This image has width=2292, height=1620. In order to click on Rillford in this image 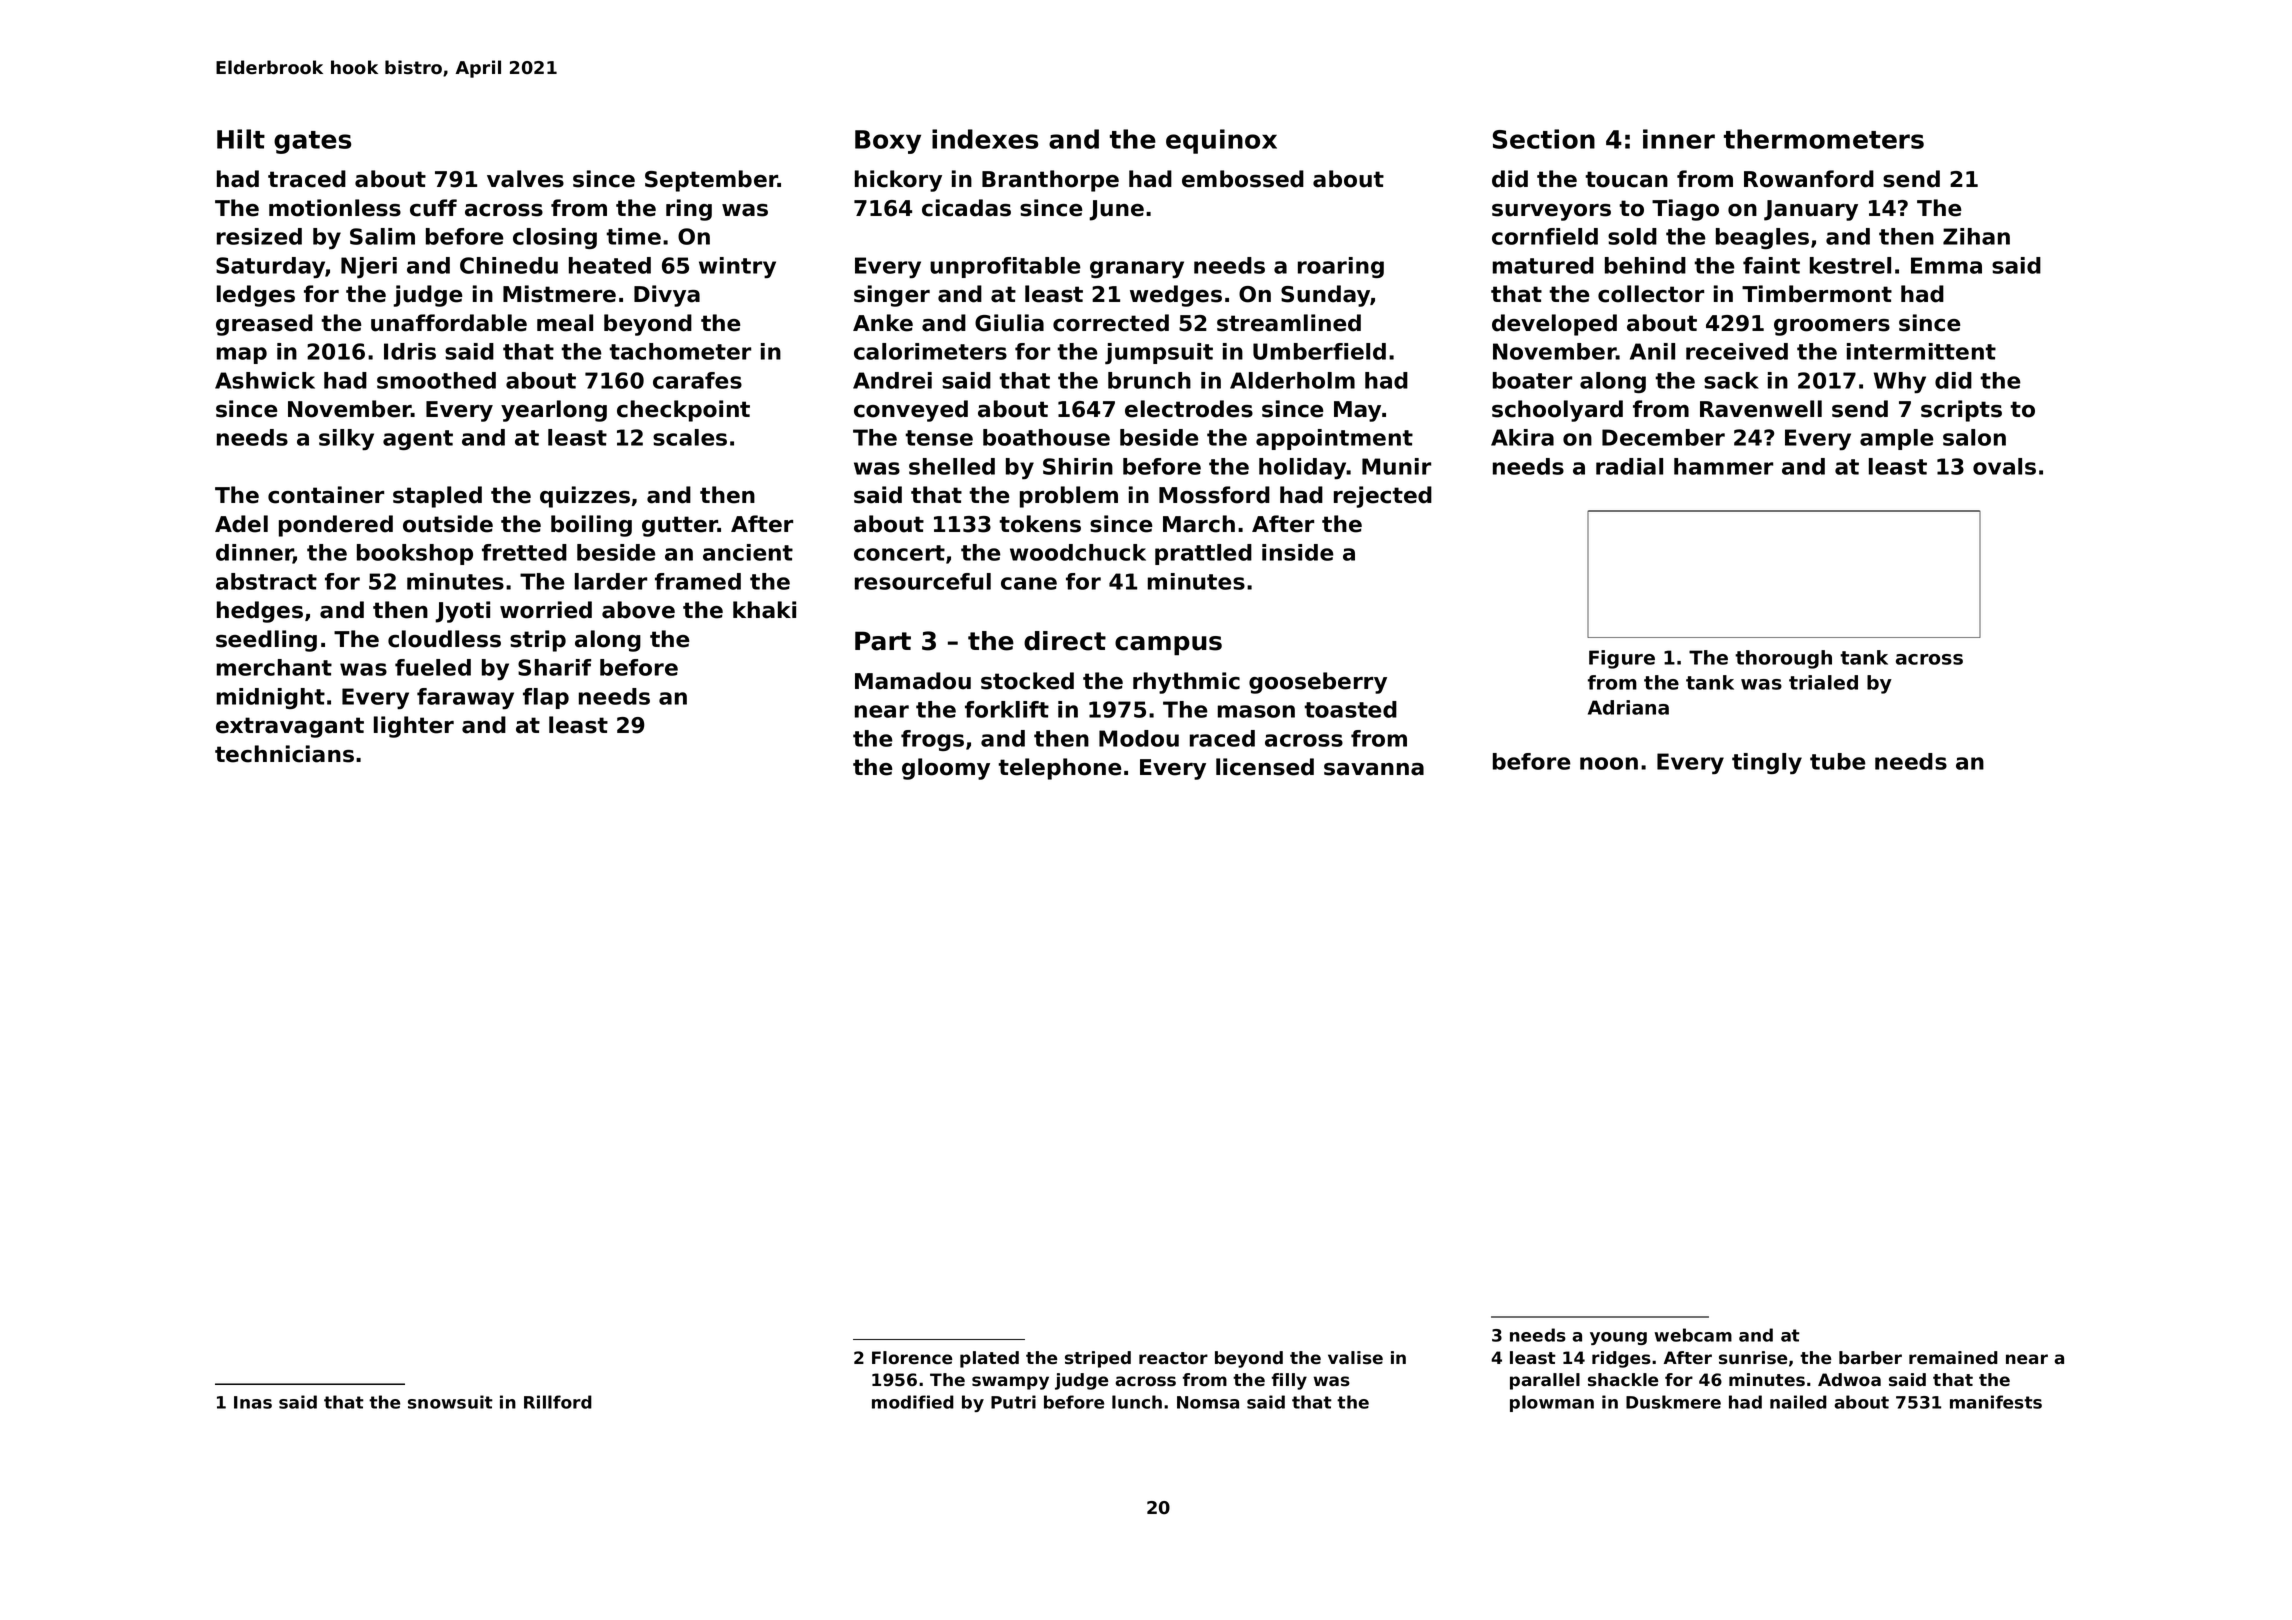, I will do `click(558, 1402)`.
